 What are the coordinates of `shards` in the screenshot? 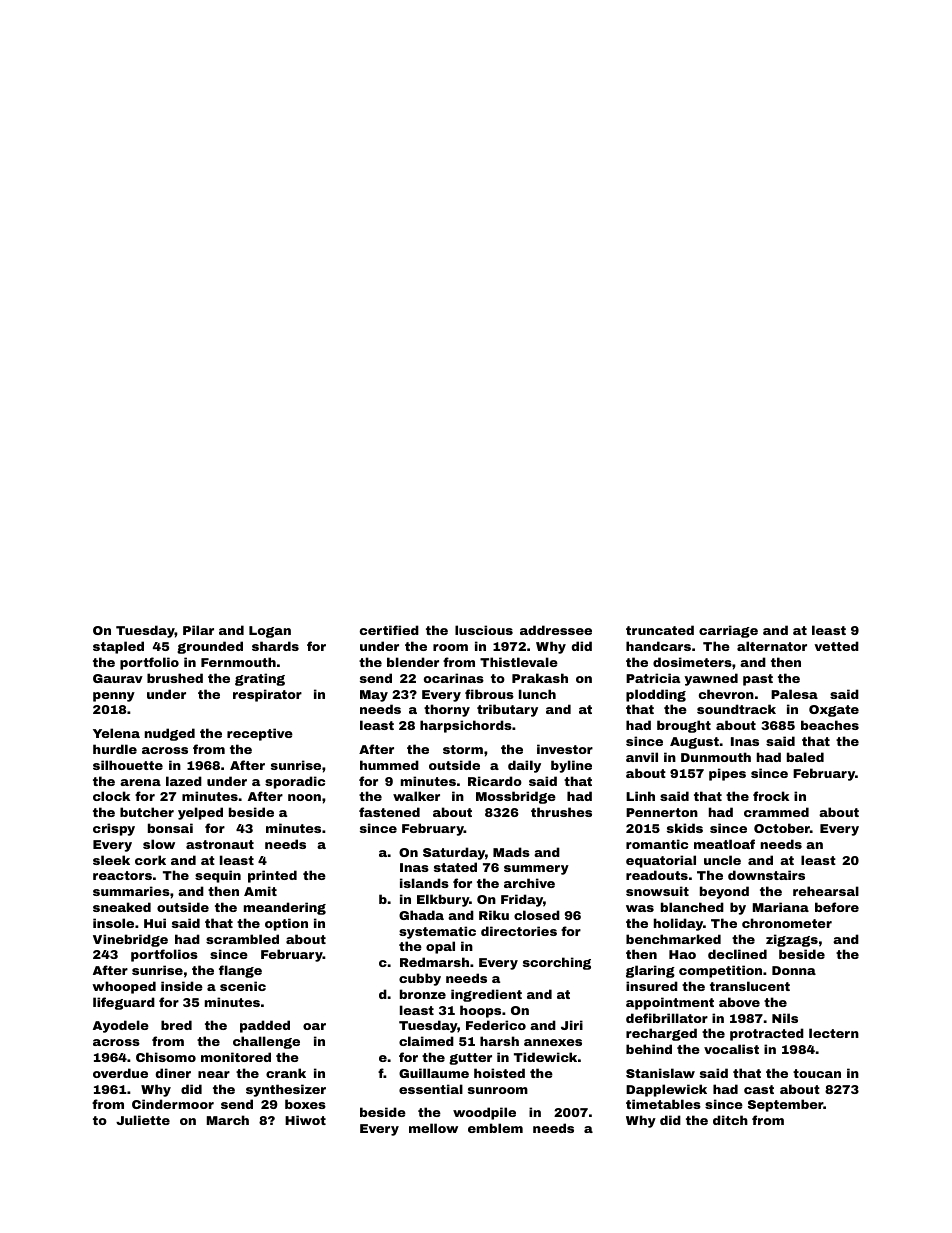 It's located at (275, 646).
